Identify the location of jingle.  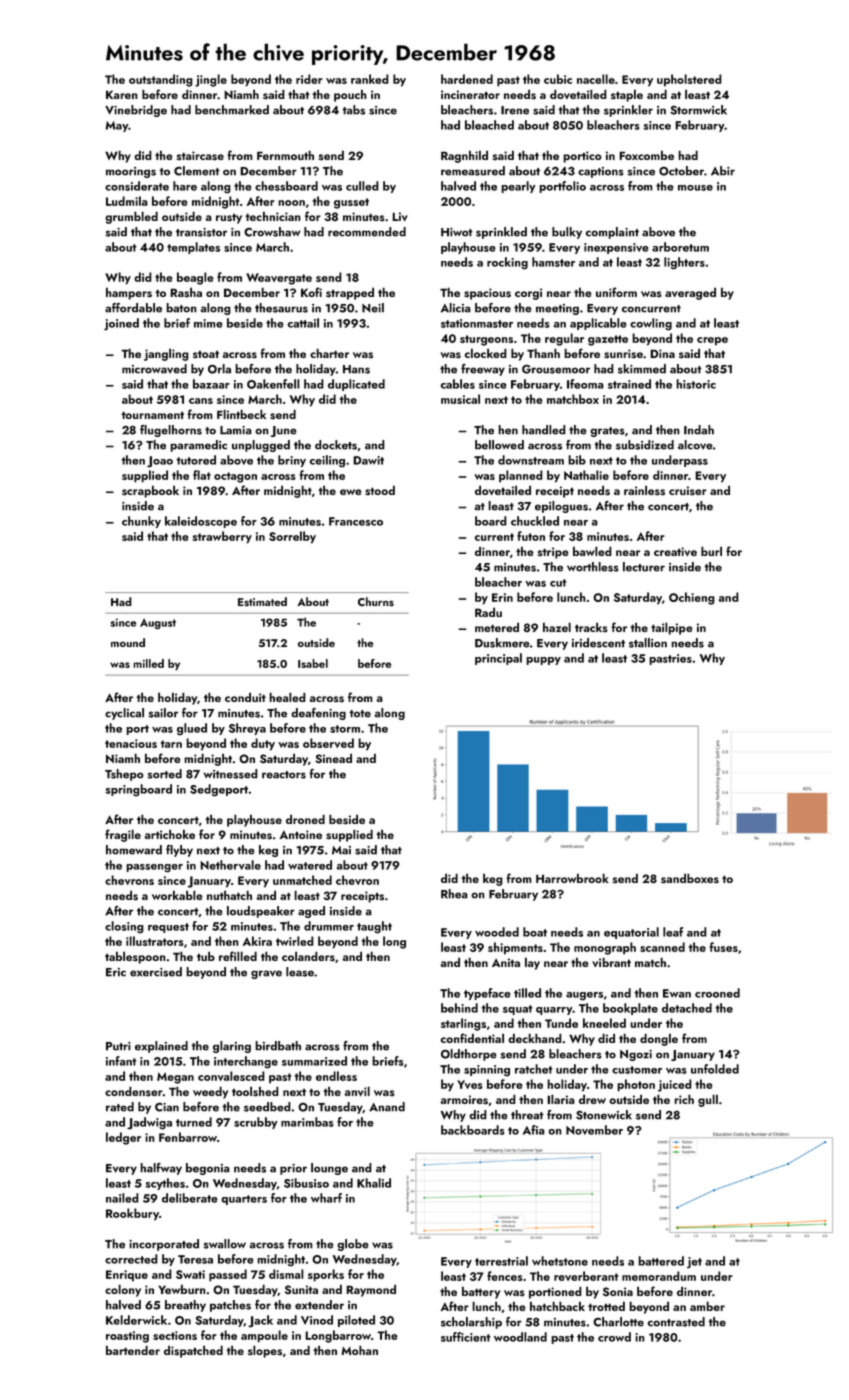
(211, 80).
